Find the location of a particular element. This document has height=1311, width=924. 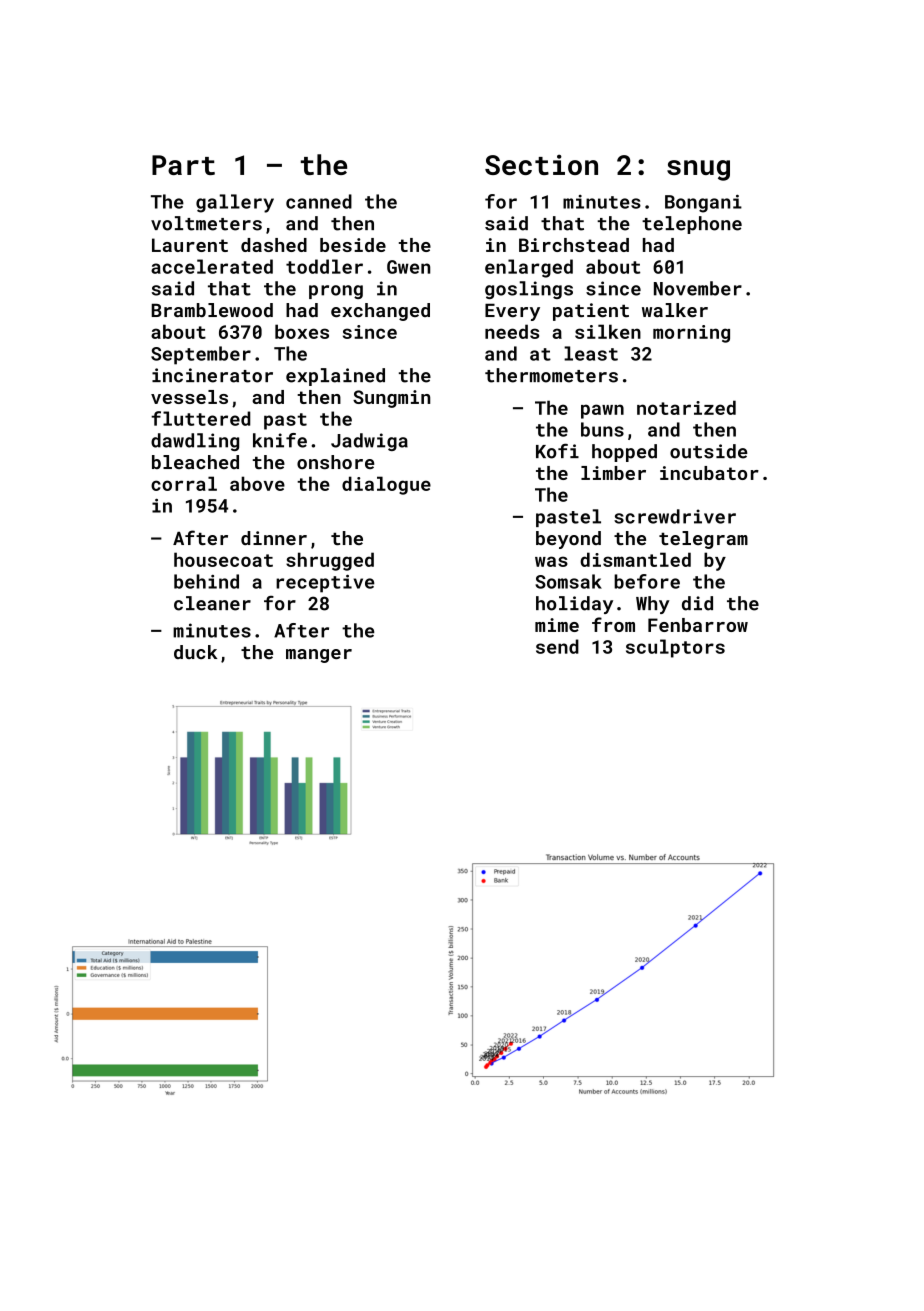

boxes is located at coordinates (302, 331).
